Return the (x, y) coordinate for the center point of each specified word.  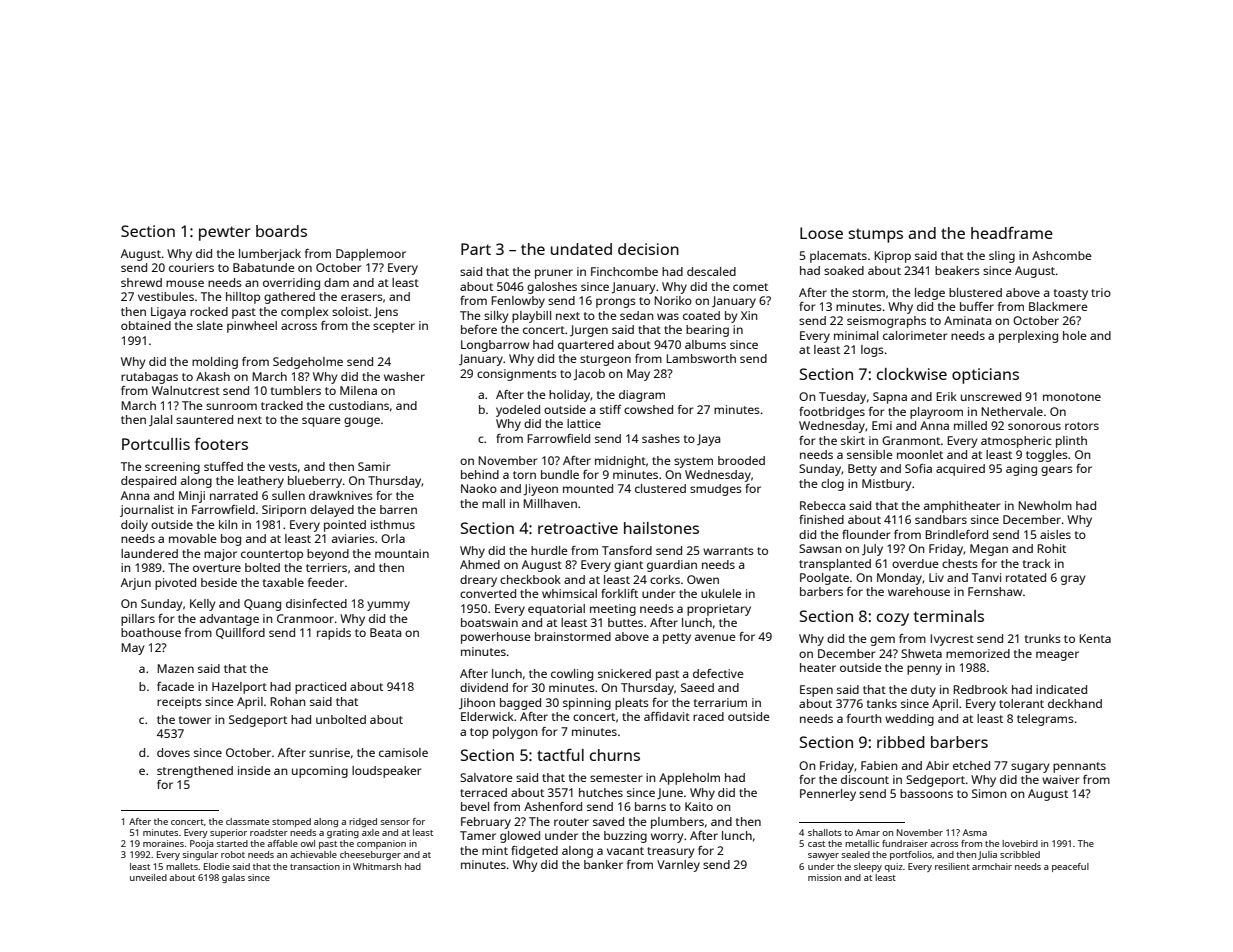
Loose (821, 233)
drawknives (341, 495)
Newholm (1045, 505)
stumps (875, 235)
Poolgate (824, 579)
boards (281, 231)
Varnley (678, 866)
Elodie (217, 866)
